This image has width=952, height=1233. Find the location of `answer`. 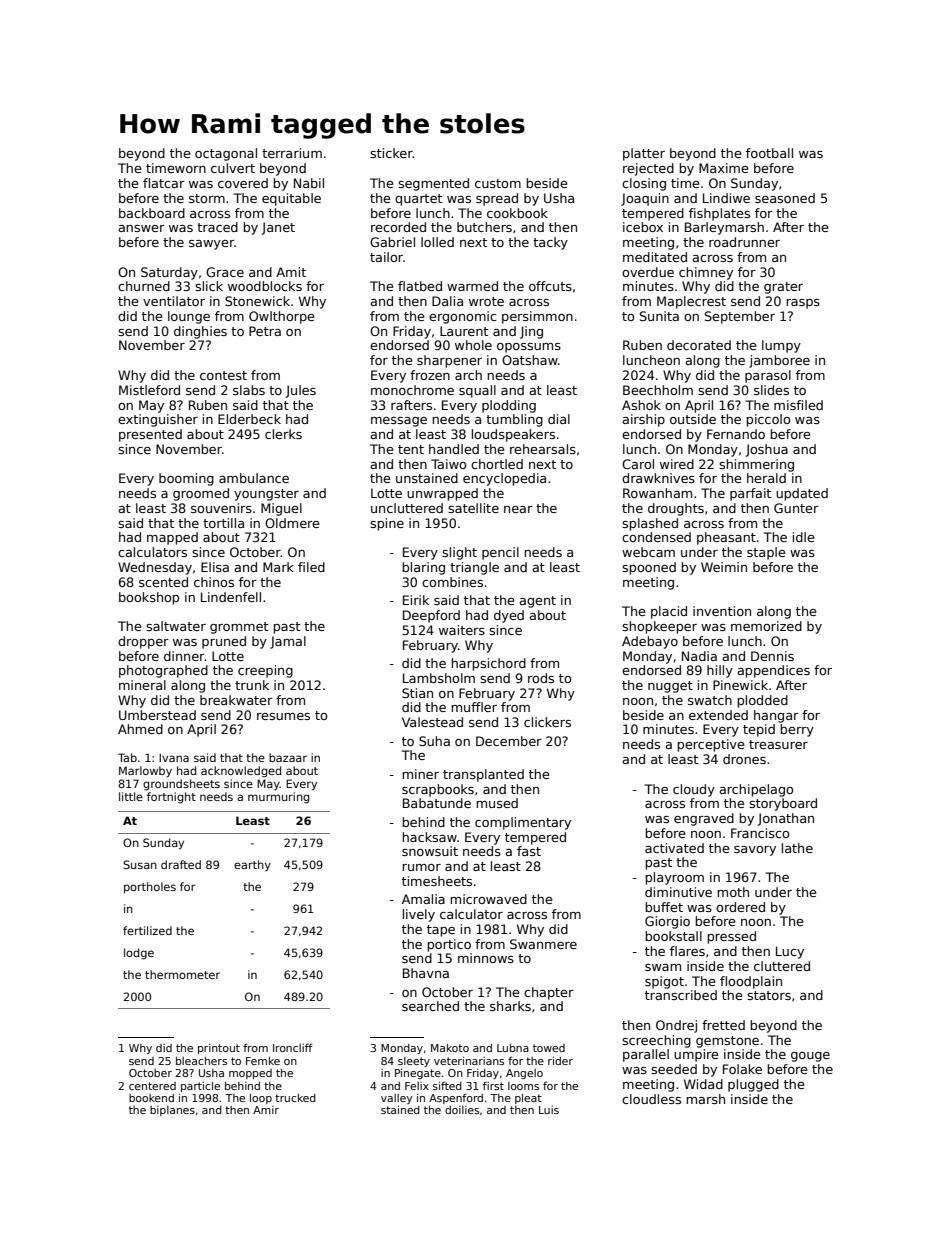

answer is located at coordinates (141, 228).
